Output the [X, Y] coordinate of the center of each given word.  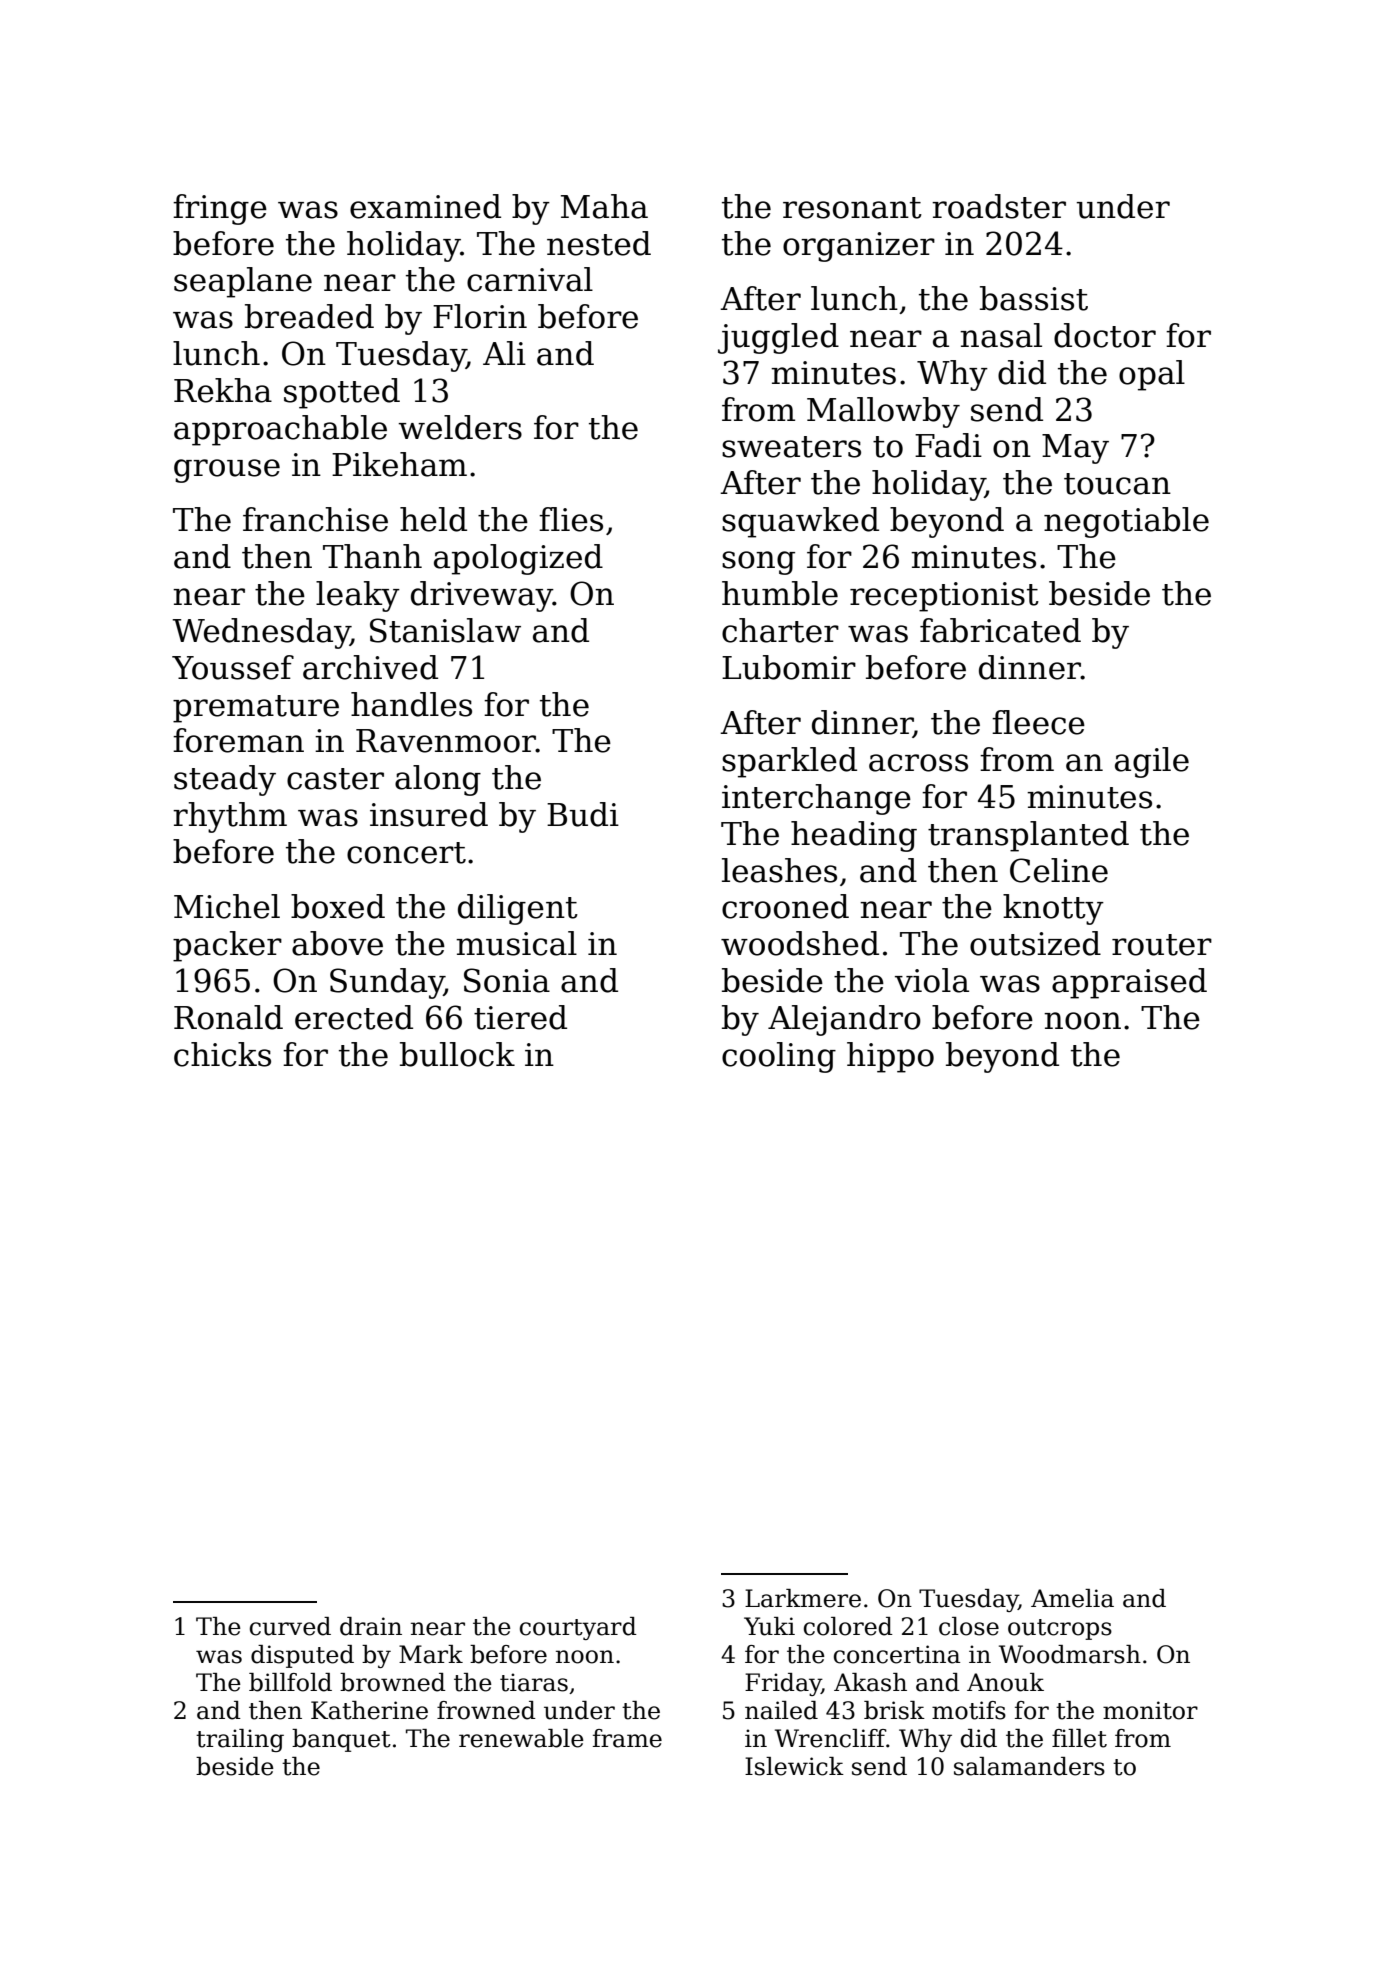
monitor [1150, 1710]
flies [571, 519]
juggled [778, 338]
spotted [342, 393]
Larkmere [803, 1598]
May [1075, 449]
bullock [457, 1054]
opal [1152, 375]
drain [371, 1626]
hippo [890, 1057]
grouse [227, 471]
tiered [520, 1017]
